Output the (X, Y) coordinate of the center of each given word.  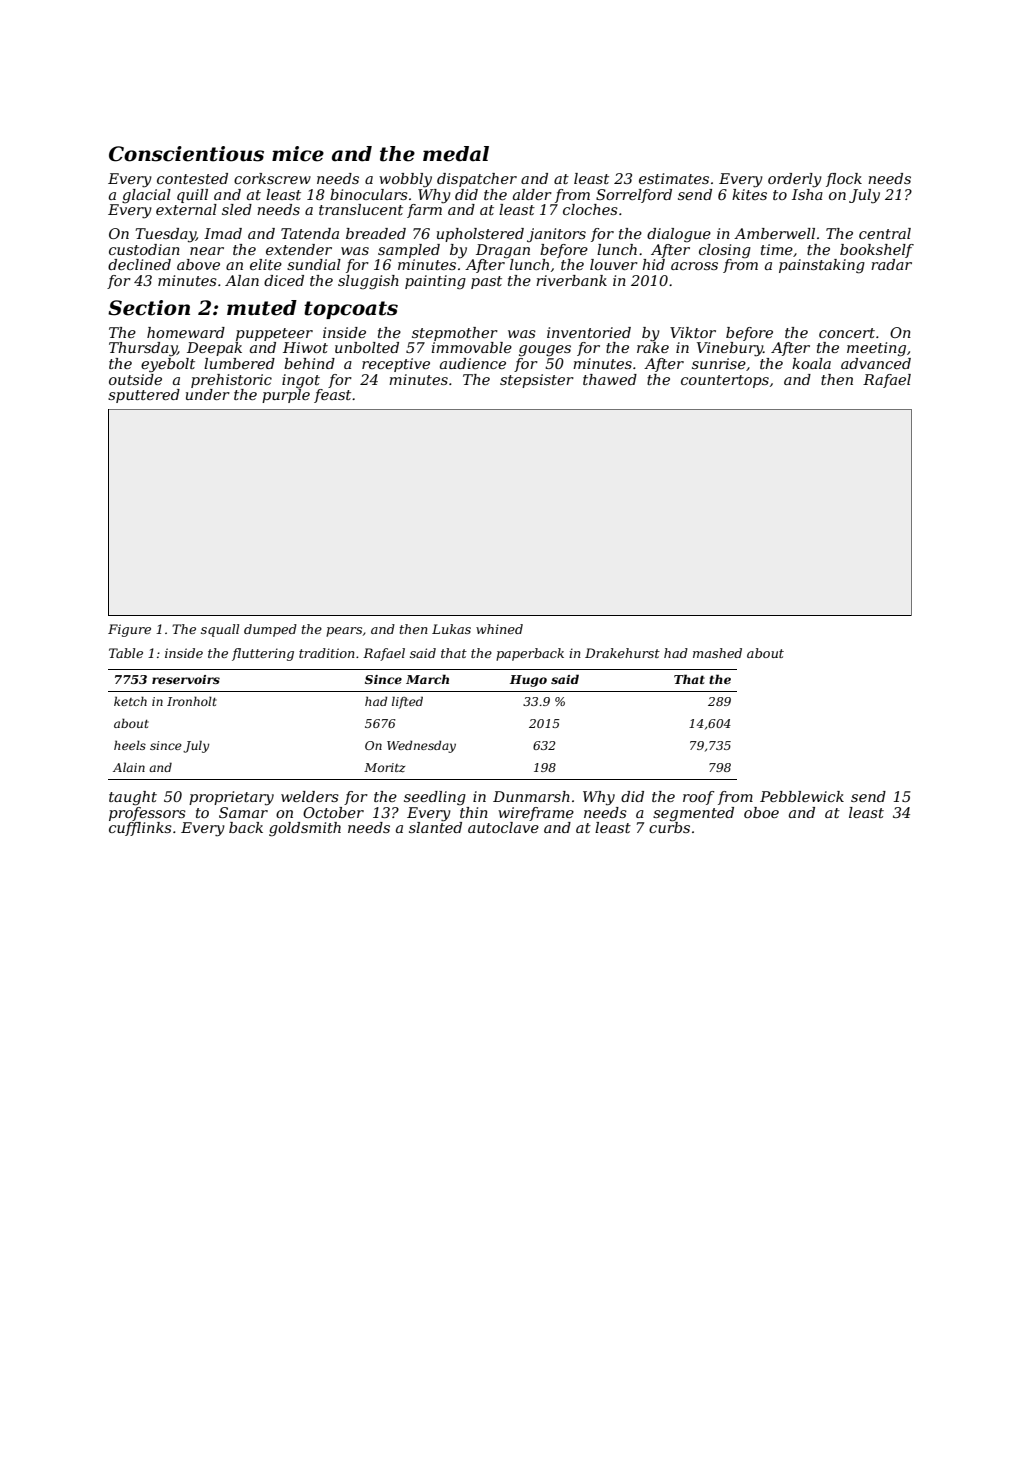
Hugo (528, 681)
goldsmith (305, 829)
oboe (761, 812)
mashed (717, 653)
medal (456, 154)
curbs (669, 827)
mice (298, 154)
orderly (795, 180)
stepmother (455, 334)
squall (220, 630)
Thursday (143, 349)
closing (725, 251)
